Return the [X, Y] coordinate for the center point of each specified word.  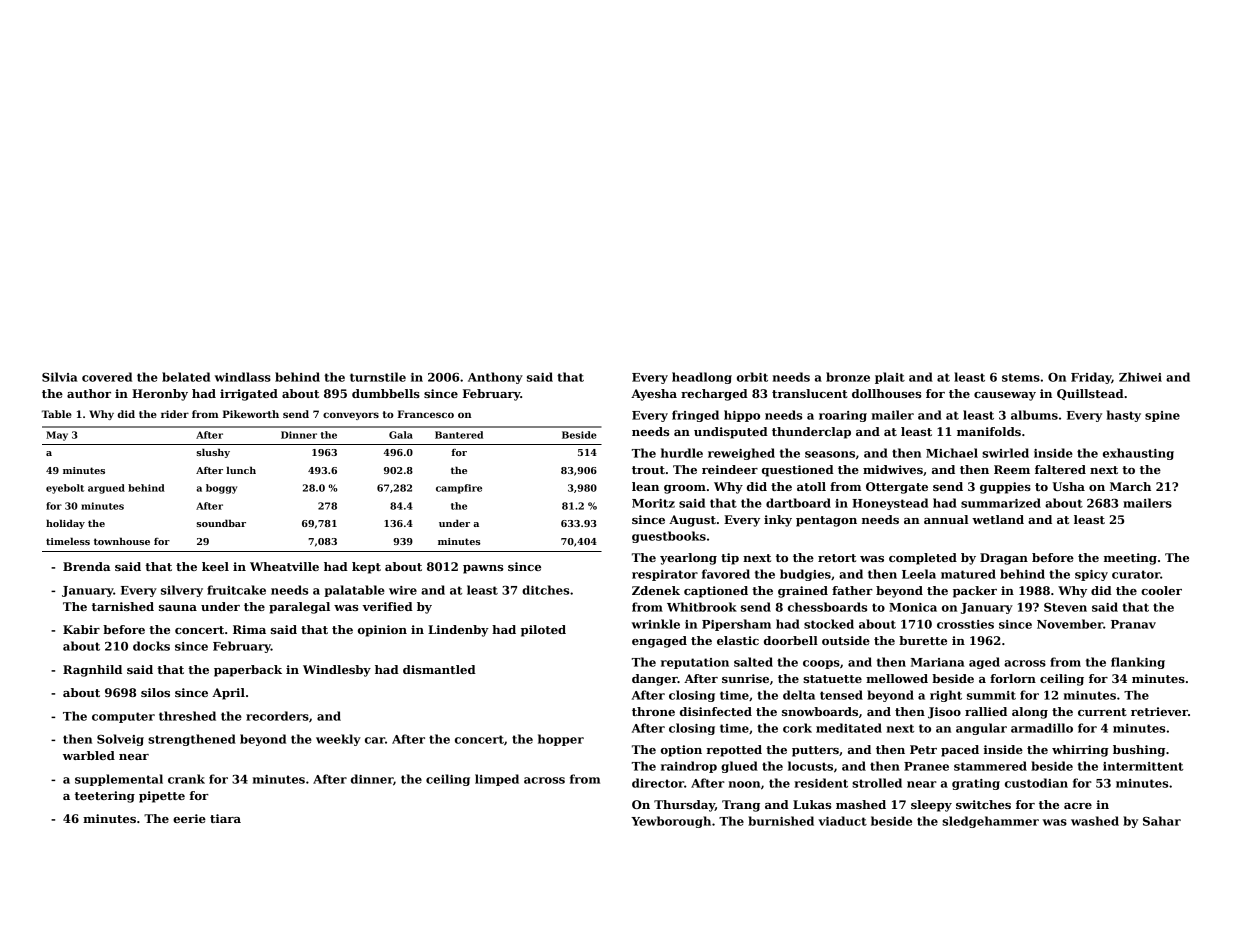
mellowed [897, 678]
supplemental [119, 780]
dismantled [439, 669]
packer [975, 592]
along [1030, 713]
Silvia [59, 377]
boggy [221, 489]
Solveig [120, 740]
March [1130, 486]
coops [821, 664]
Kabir [81, 629]
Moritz [653, 503]
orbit [752, 377]
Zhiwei [1140, 377]
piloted [543, 631]
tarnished [123, 606]
